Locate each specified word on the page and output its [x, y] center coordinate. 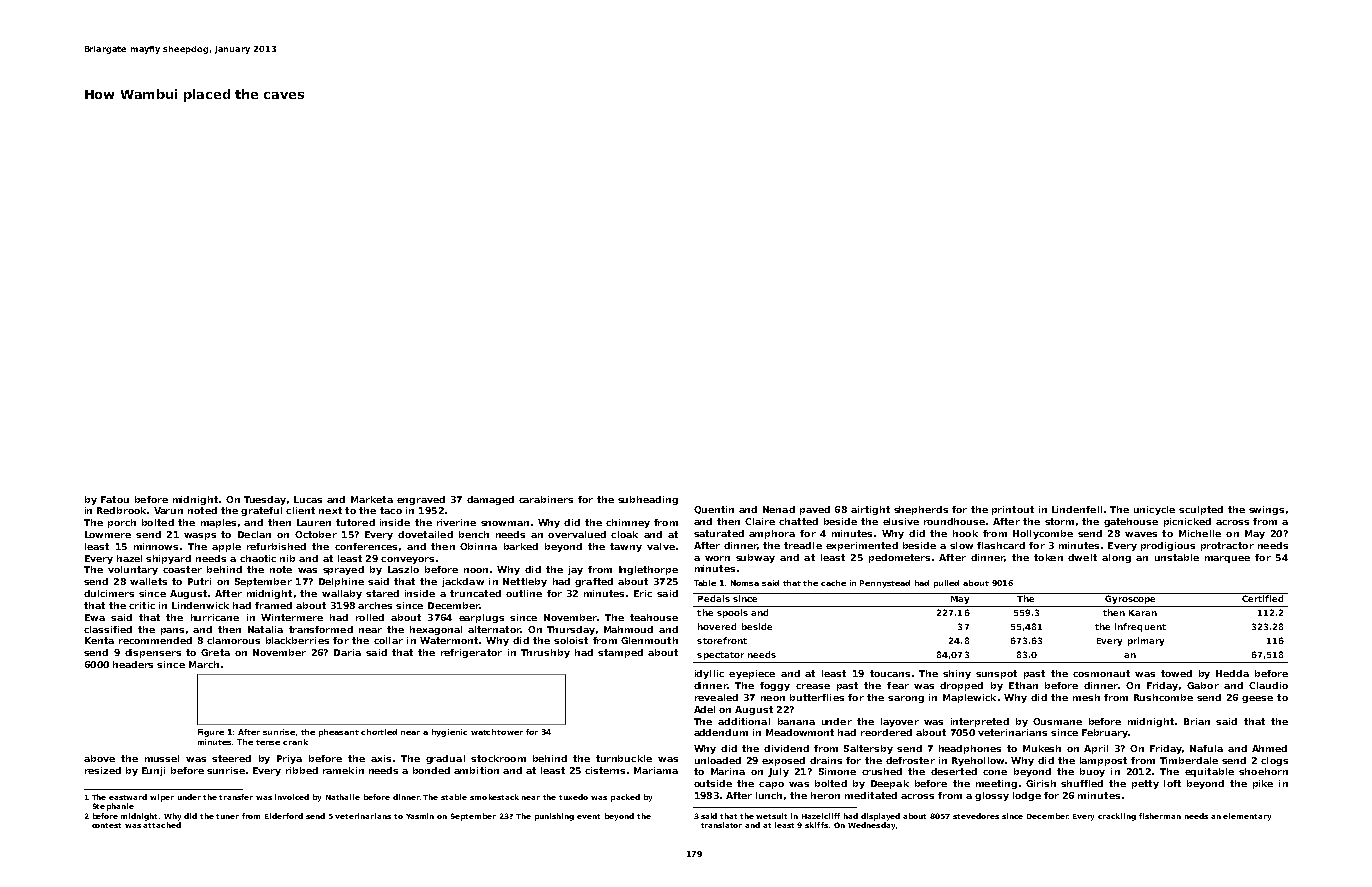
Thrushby [545, 653]
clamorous [233, 640]
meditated [871, 795]
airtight [870, 510]
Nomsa [745, 583]
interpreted [980, 722]
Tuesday [265, 500]
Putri [199, 581]
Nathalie [343, 797]
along [1116, 558]
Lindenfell [1077, 509]
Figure [211, 733]
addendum [721, 732]
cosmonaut [1101, 673]
